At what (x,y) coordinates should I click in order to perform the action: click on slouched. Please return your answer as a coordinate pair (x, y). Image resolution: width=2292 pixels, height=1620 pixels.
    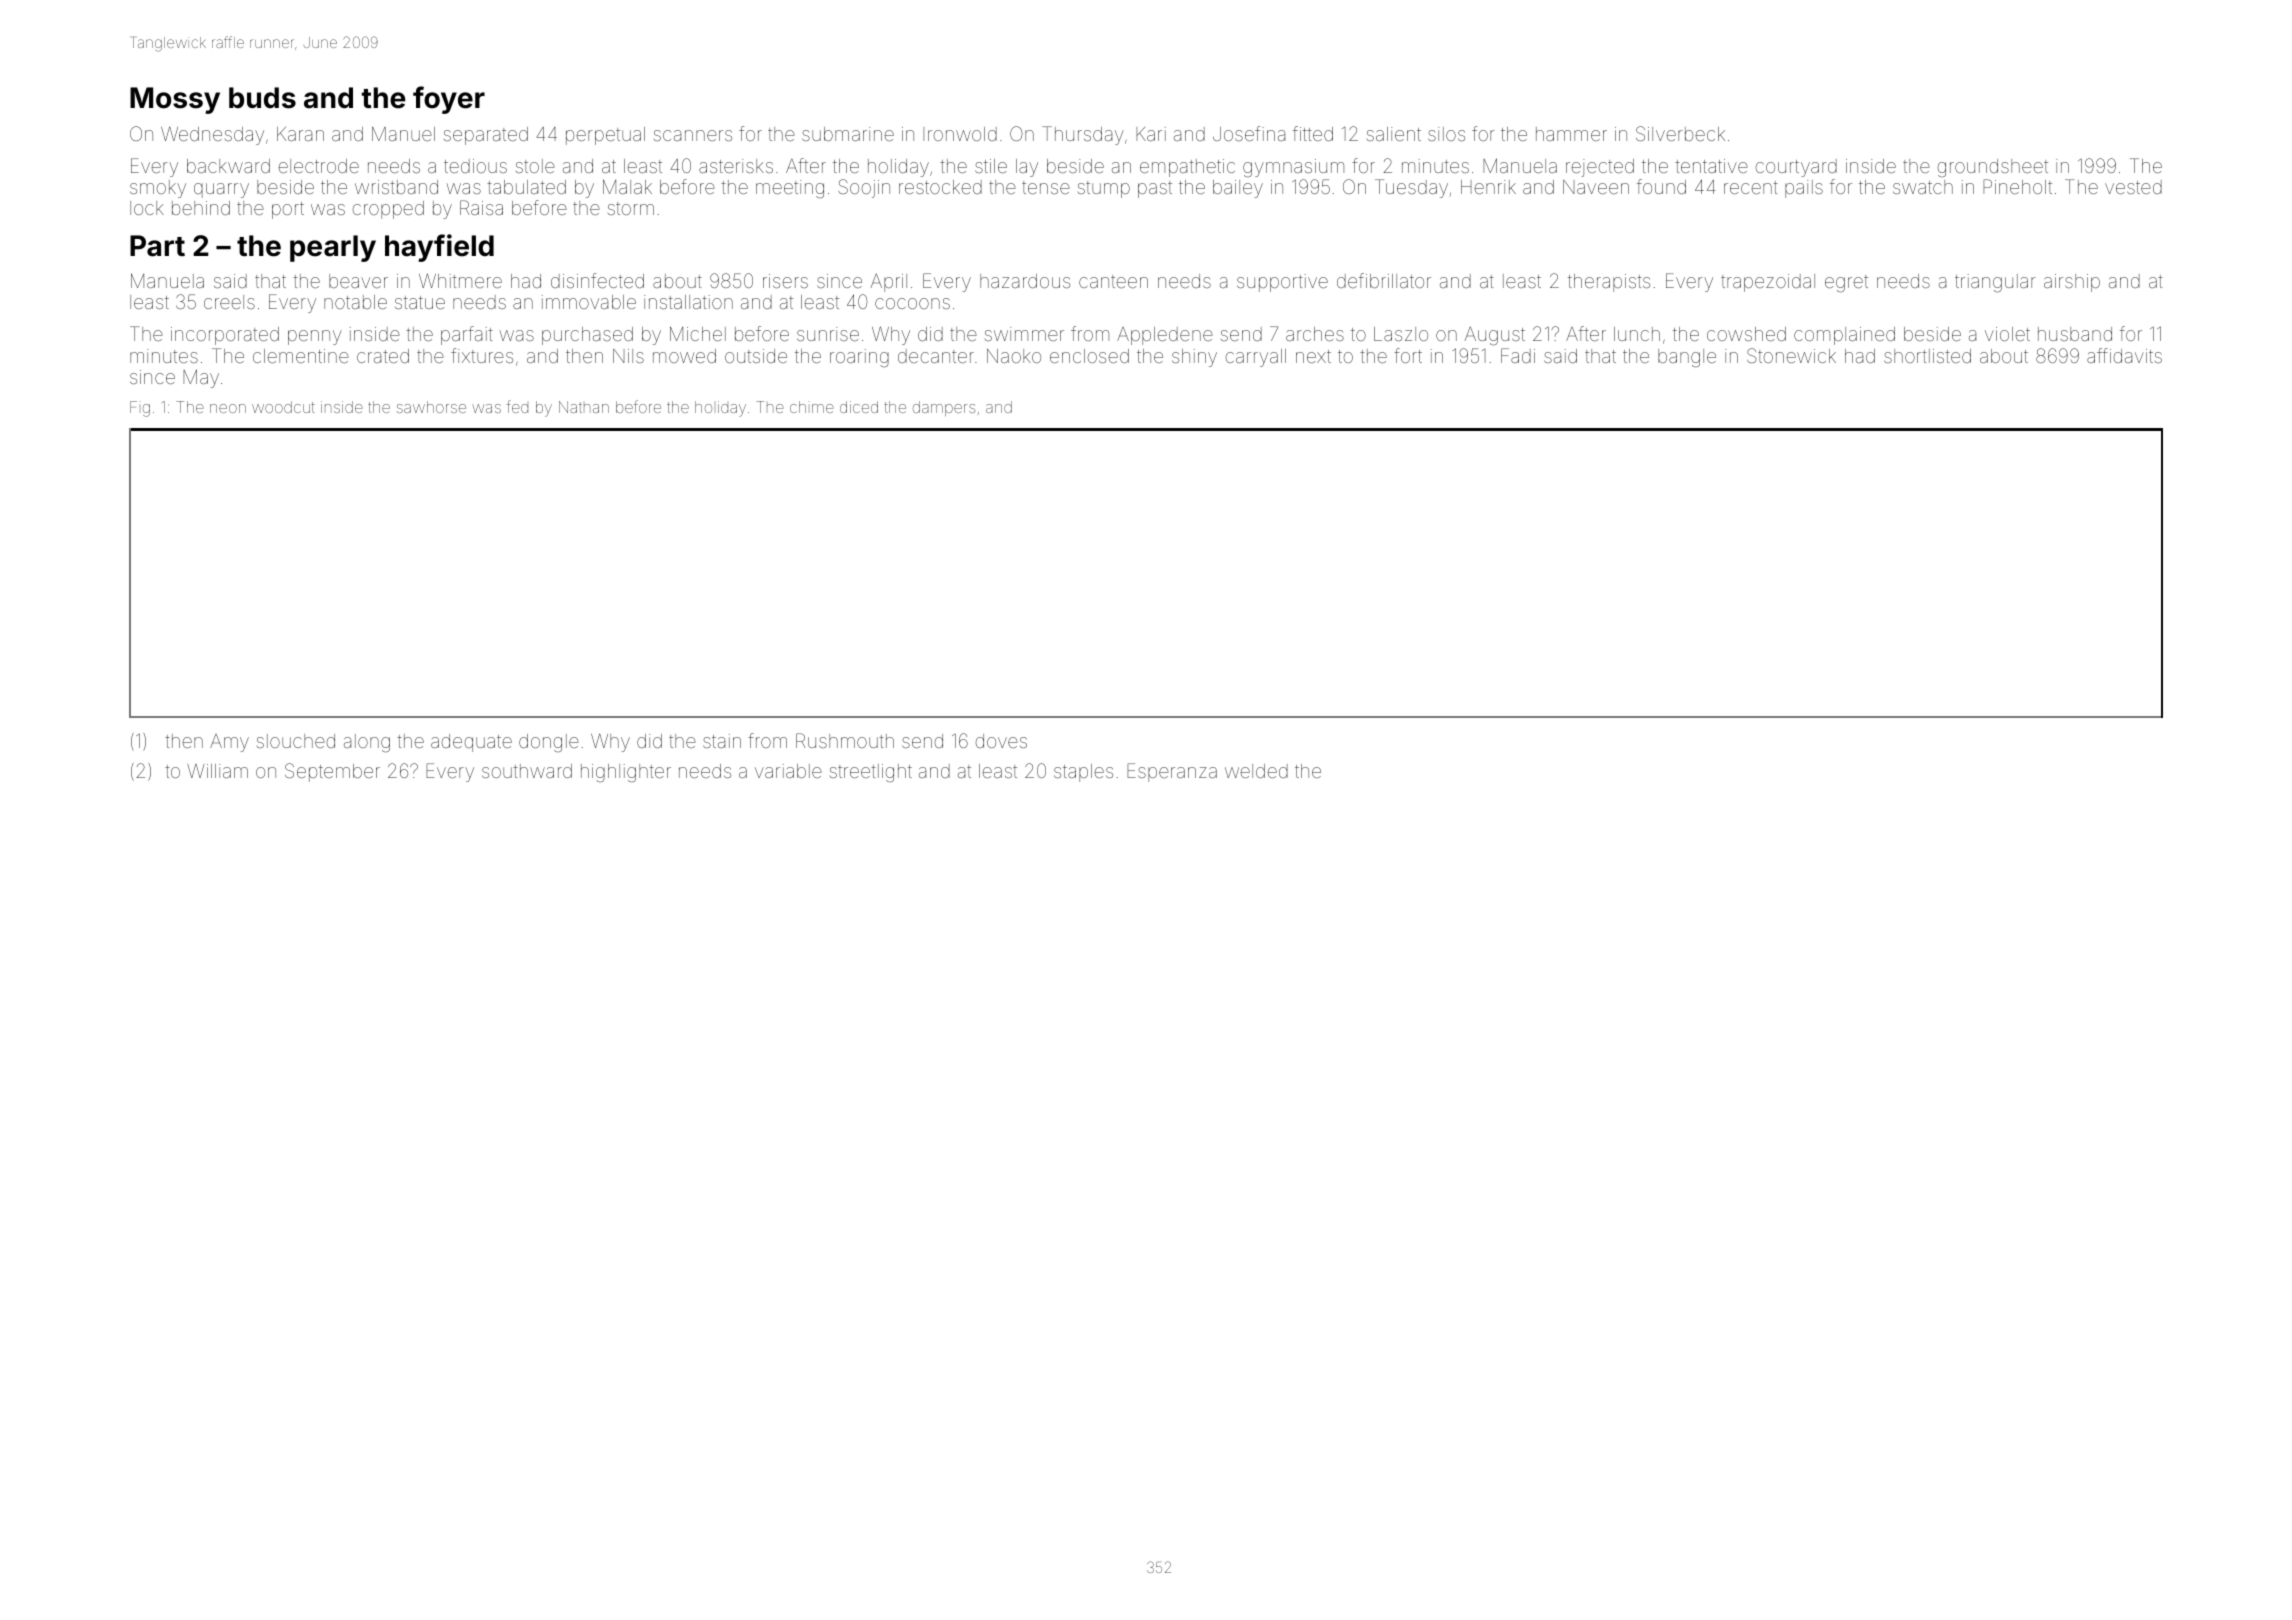
    Looking at the image, I should click on (296, 741).
